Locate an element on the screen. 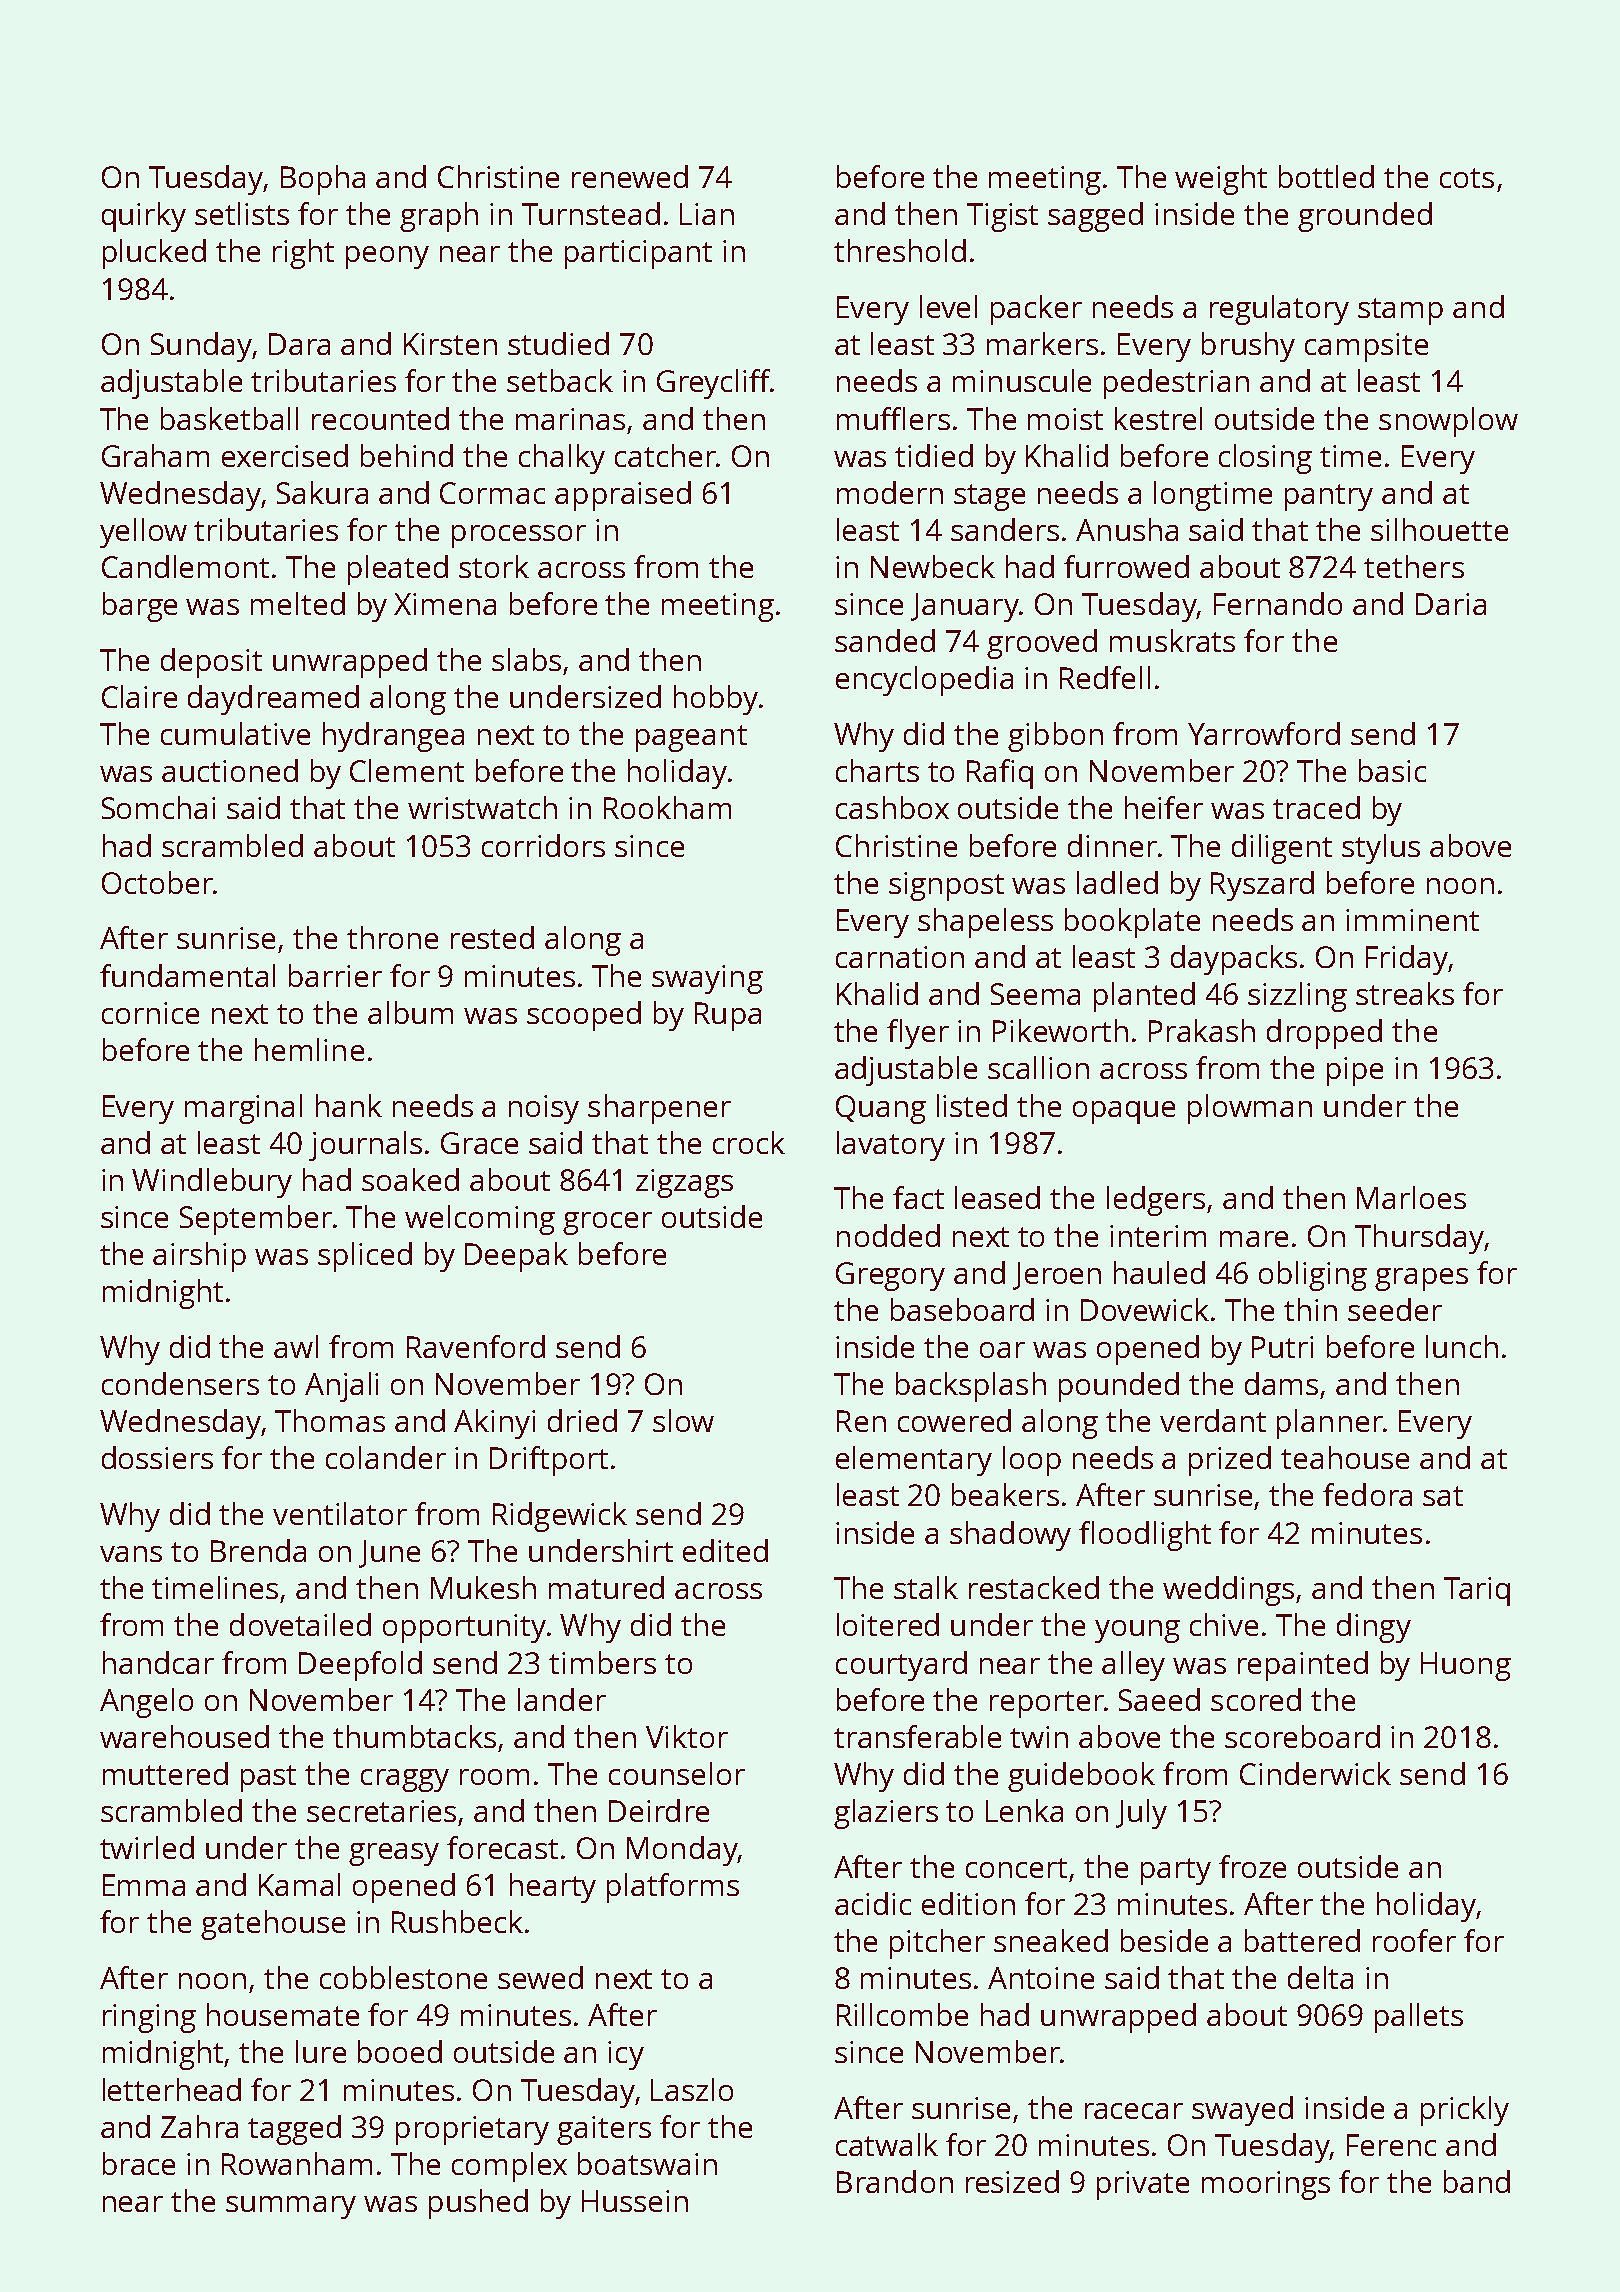  Tigist is located at coordinates (1002, 217).
